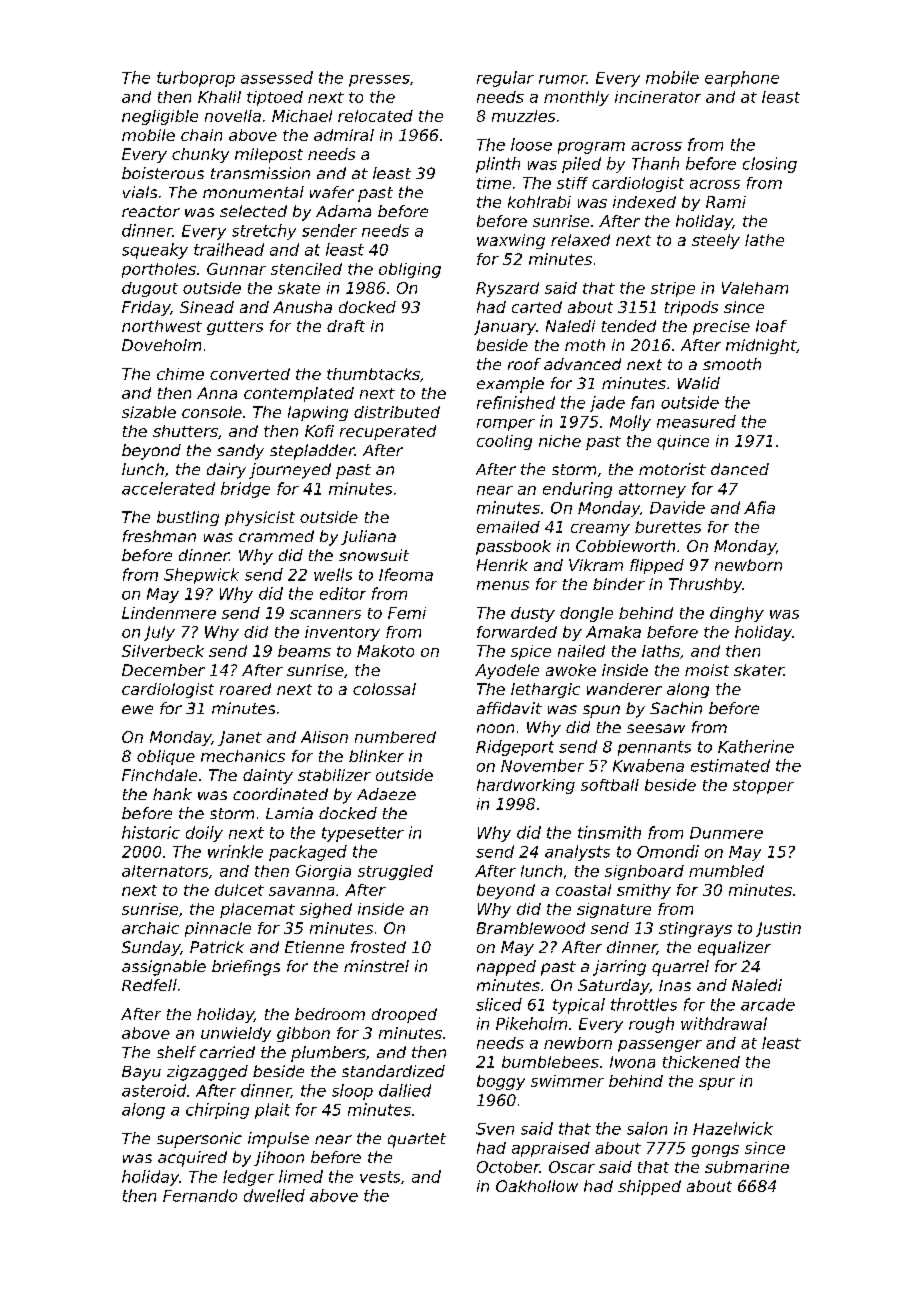 The height and width of the screenshot is (1308, 924). What do you see at coordinates (410, 270) in the screenshot?
I see `obliging` at bounding box center [410, 270].
